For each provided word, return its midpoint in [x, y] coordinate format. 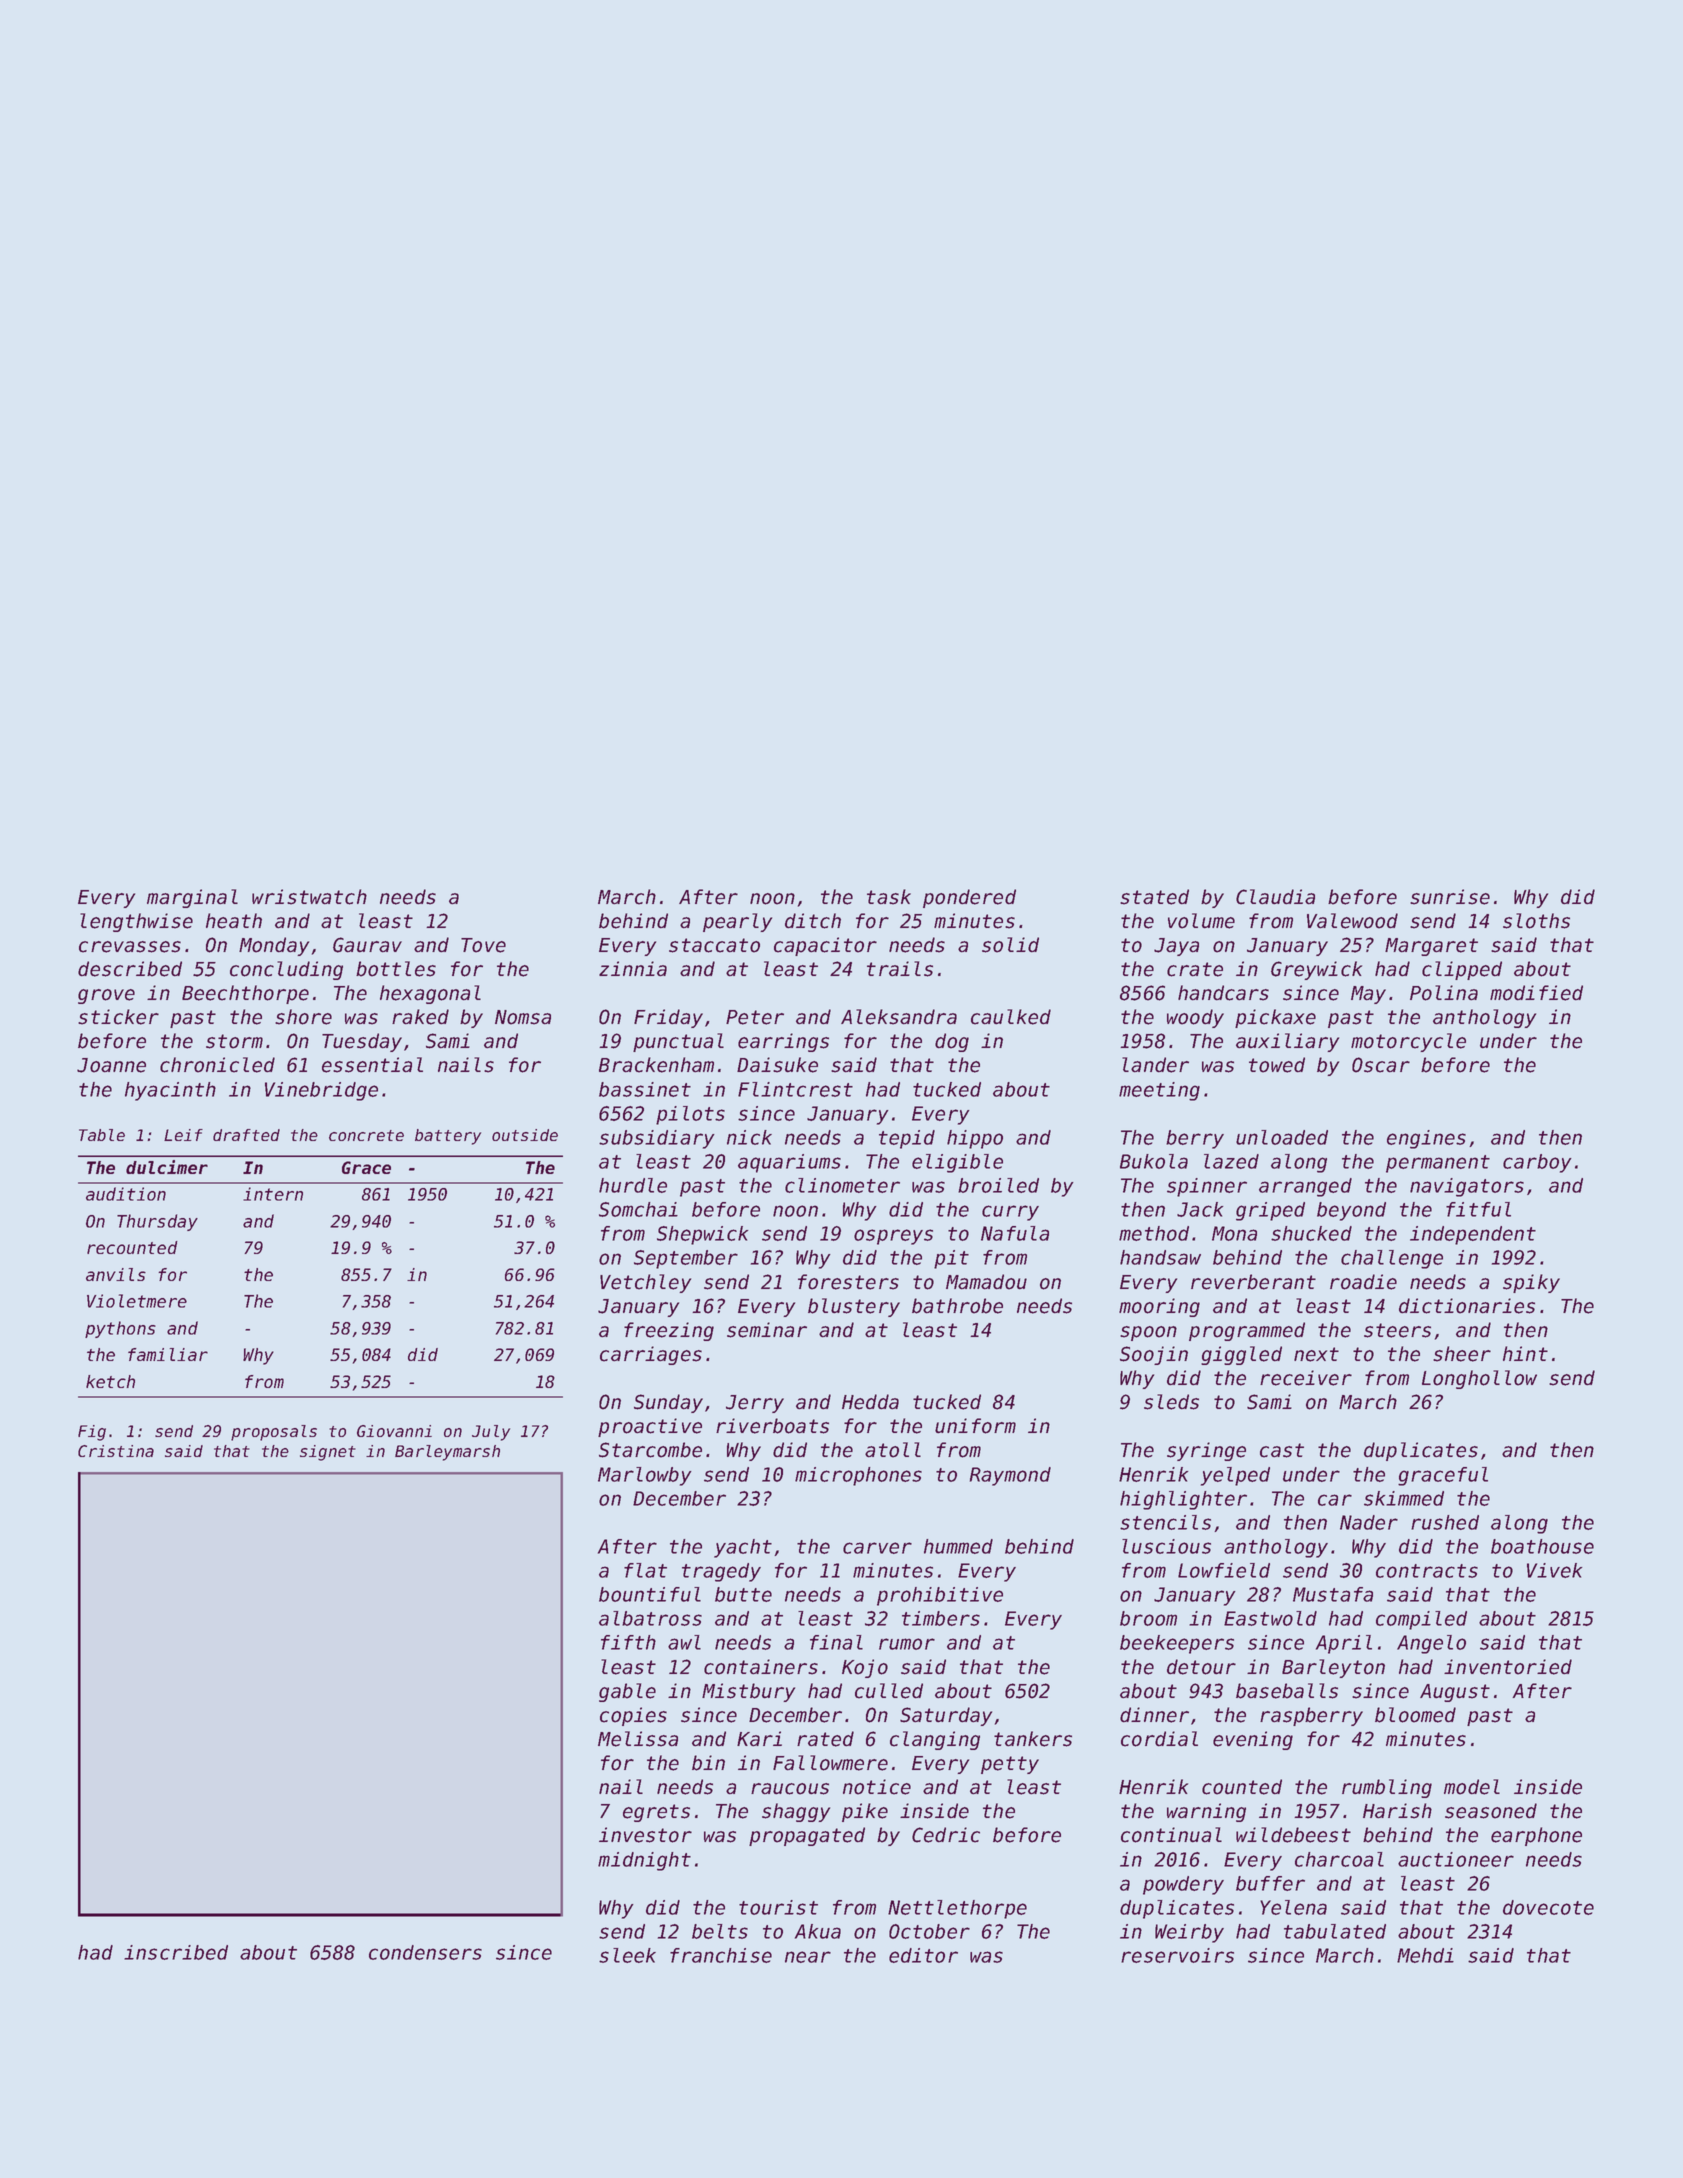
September [686, 1259]
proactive [650, 1427]
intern [273, 1194]
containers [761, 1667]
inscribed [176, 1952]
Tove [483, 945]
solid [1010, 945]
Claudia [1275, 897]
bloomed [1415, 1715]
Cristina [116, 1451]
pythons [120, 1329]
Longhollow [1479, 1379]
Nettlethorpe [957, 1909]
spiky [1531, 1283]
